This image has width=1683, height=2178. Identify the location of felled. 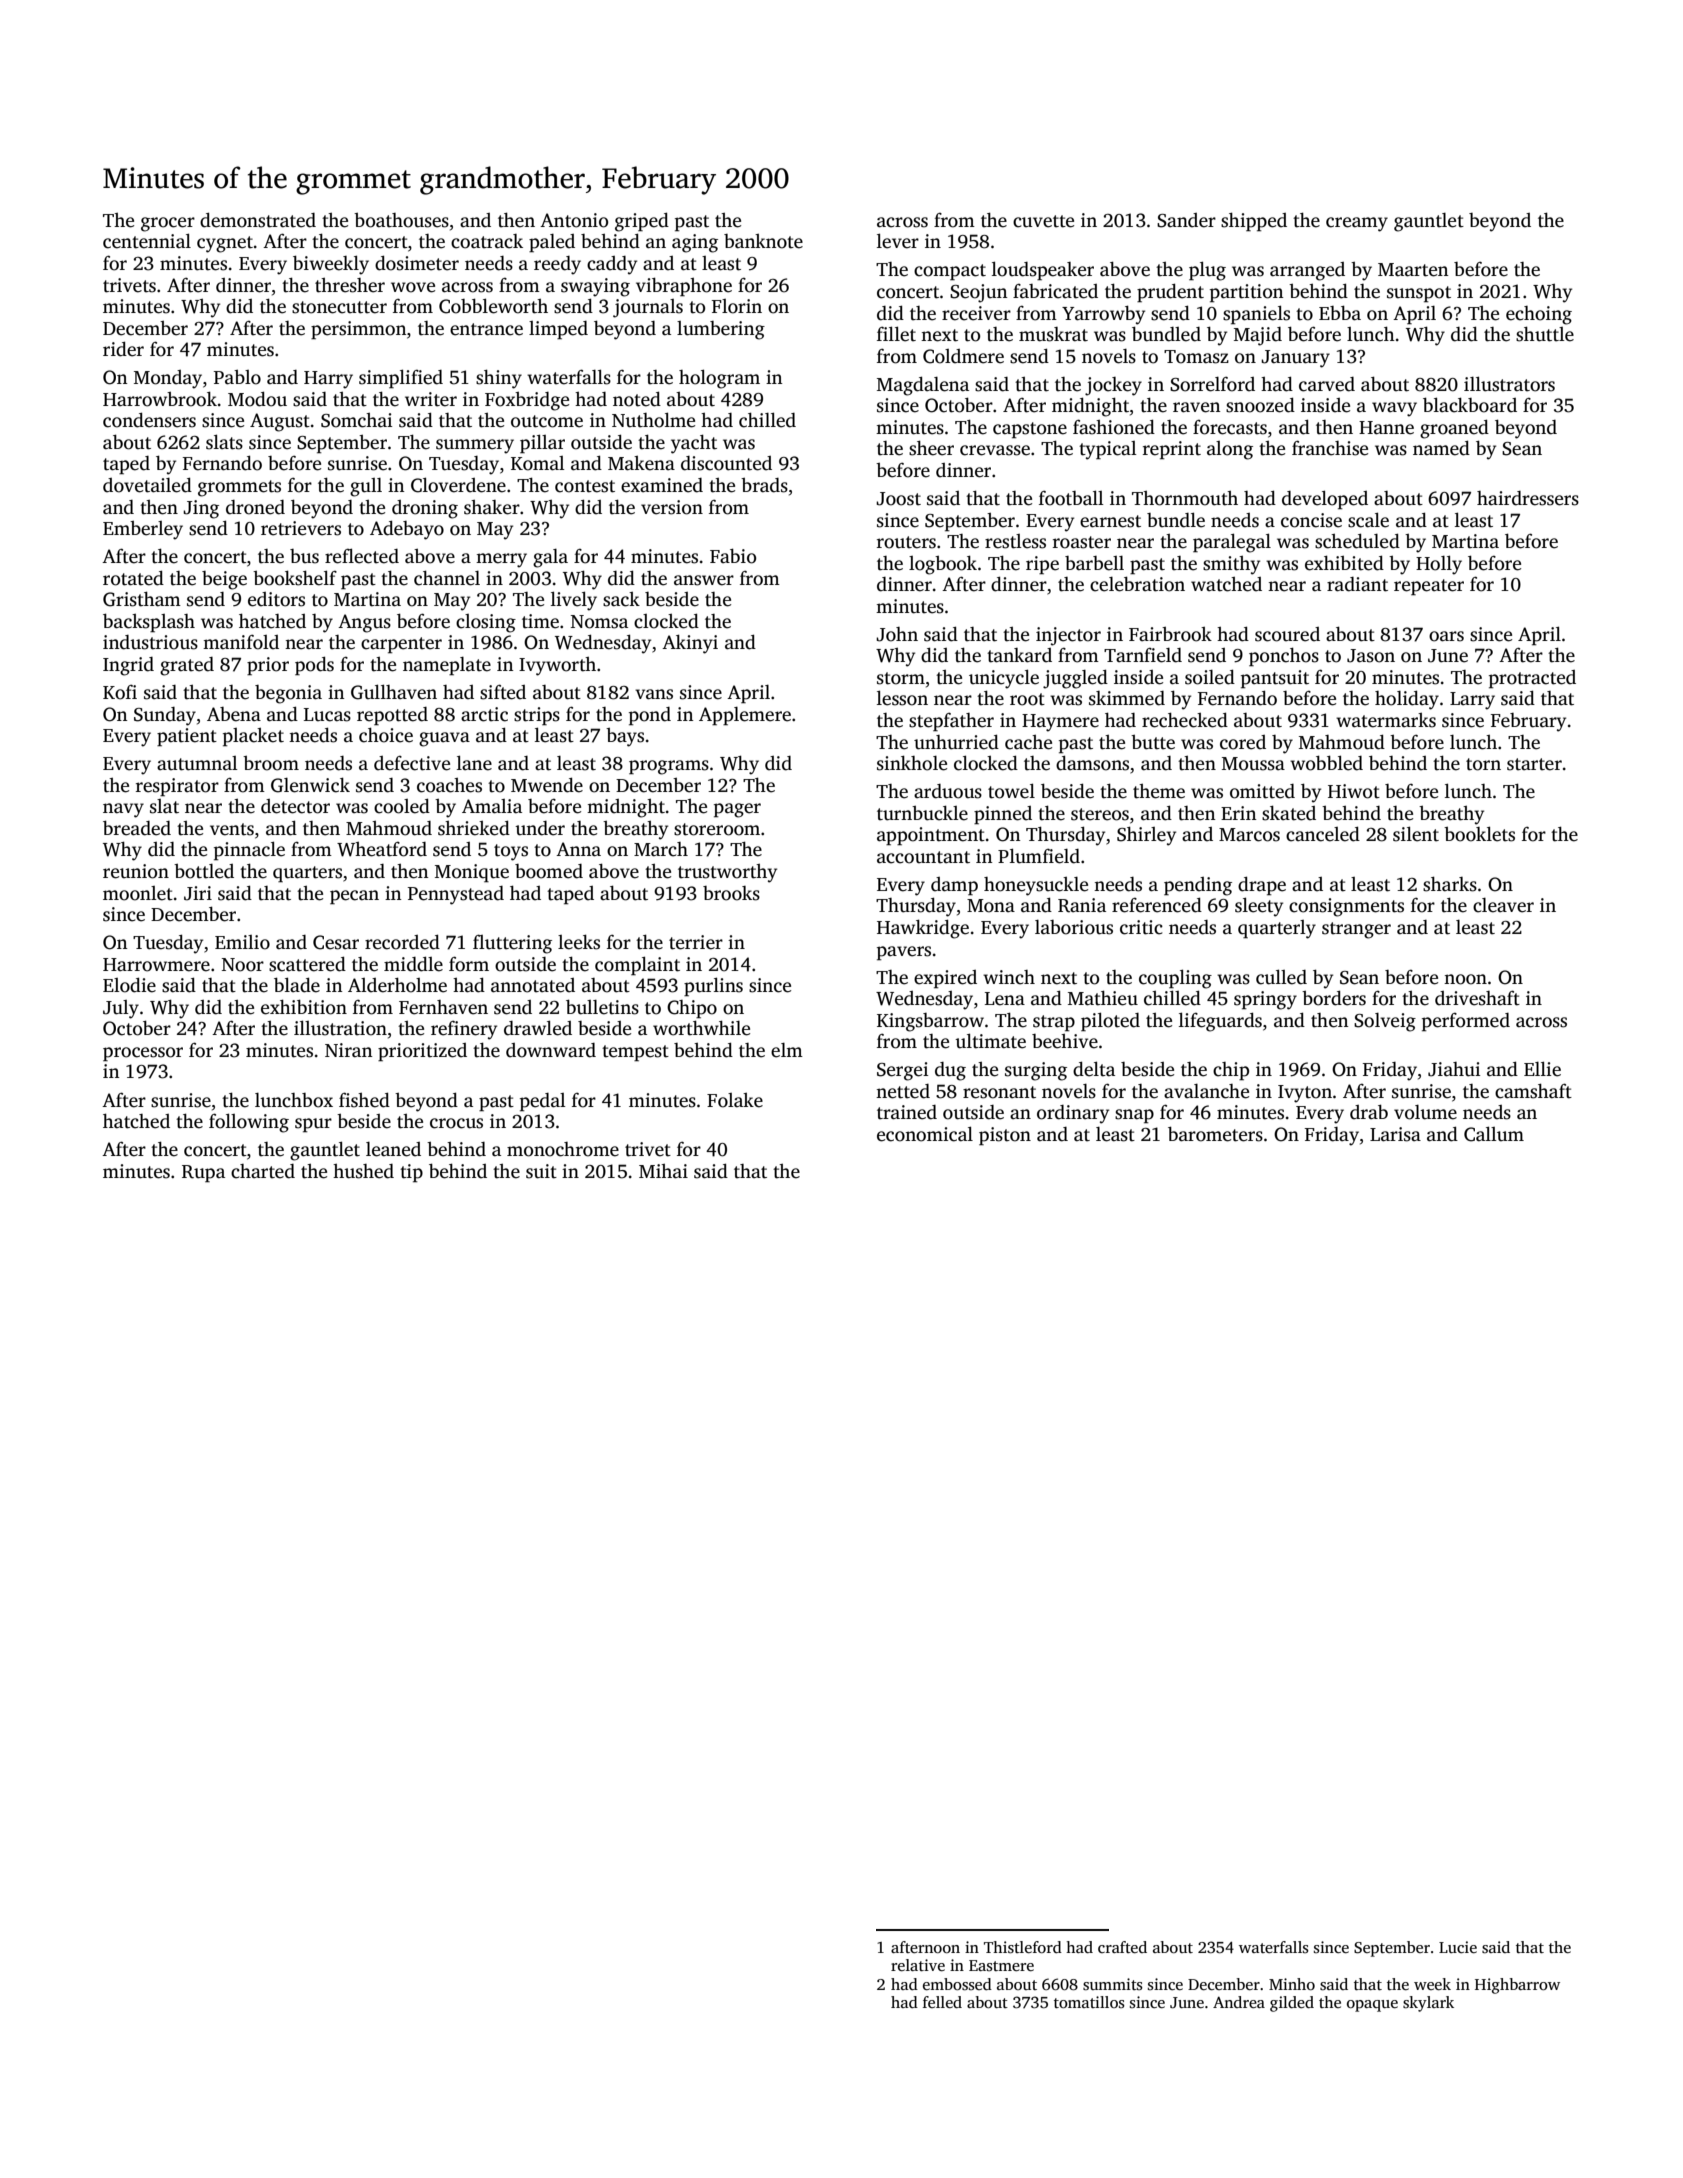
(942, 2002).
